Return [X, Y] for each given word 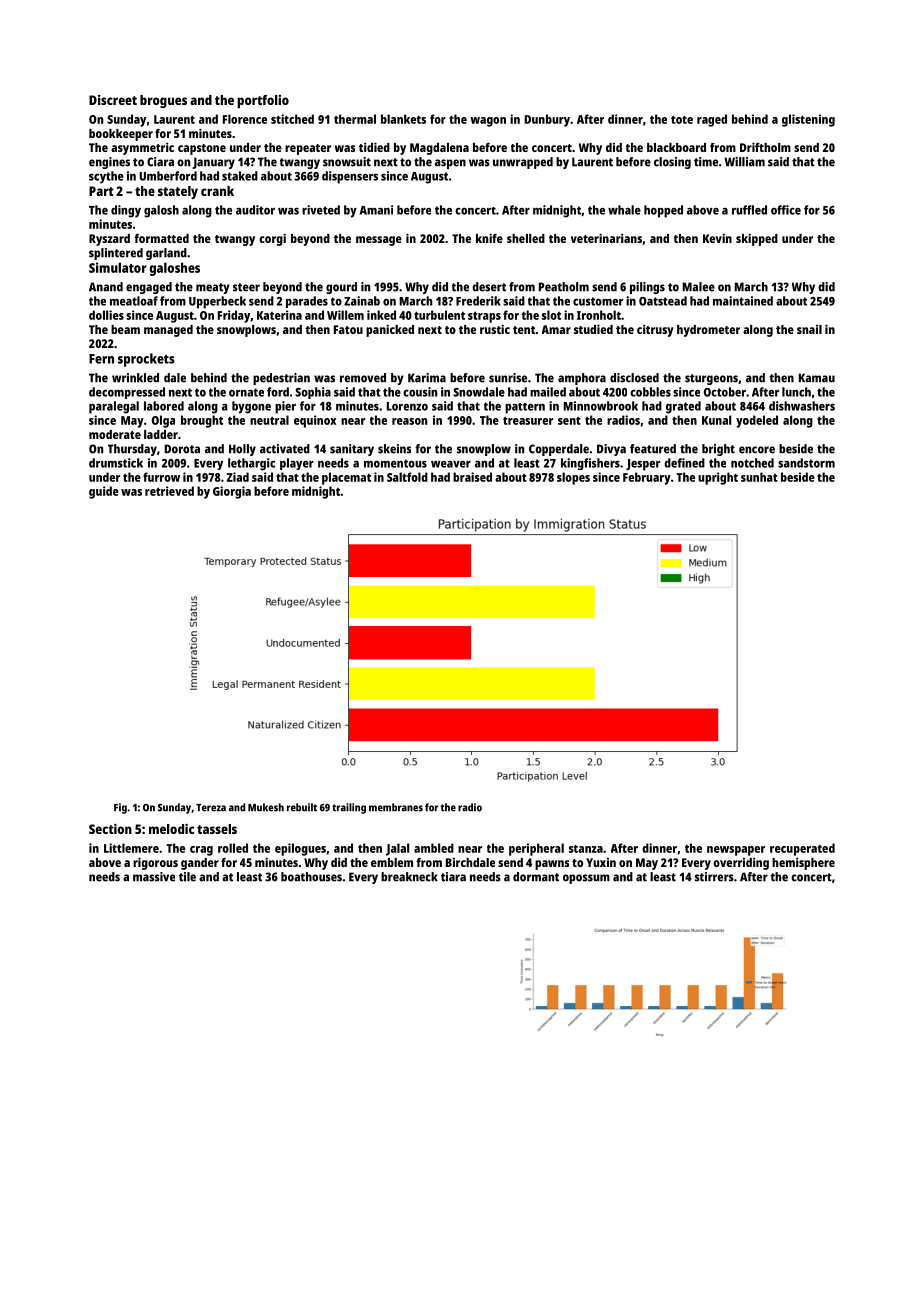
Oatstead [663, 301]
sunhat [759, 477]
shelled [526, 238]
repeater [308, 149]
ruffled [749, 210]
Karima [427, 378]
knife [489, 238]
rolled [233, 848]
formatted [161, 238]
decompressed [127, 393]
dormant [536, 877]
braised [472, 477]
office [786, 210]
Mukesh [266, 807]
